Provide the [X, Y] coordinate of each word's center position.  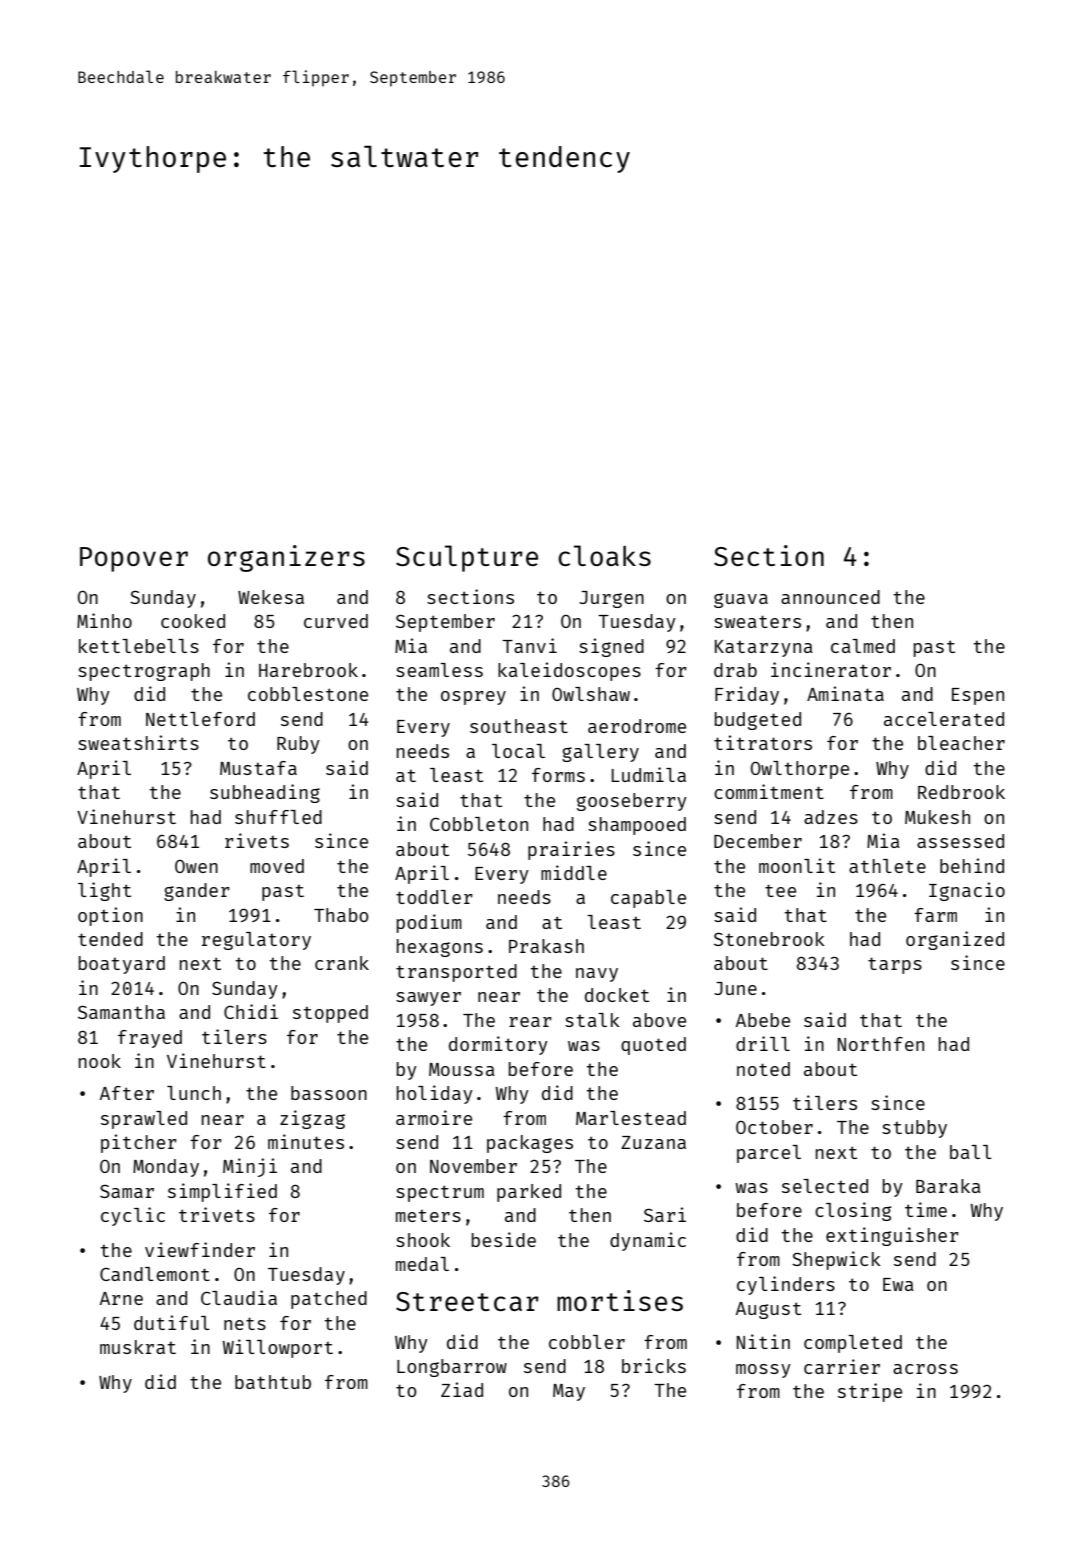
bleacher [961, 743]
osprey [473, 698]
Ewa [898, 1284]
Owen [196, 866]
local [518, 751]
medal [422, 1264]
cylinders [786, 1285]
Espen [978, 696]
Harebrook [308, 670]
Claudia [239, 1297]
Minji [250, 1167]
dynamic [648, 1241]
